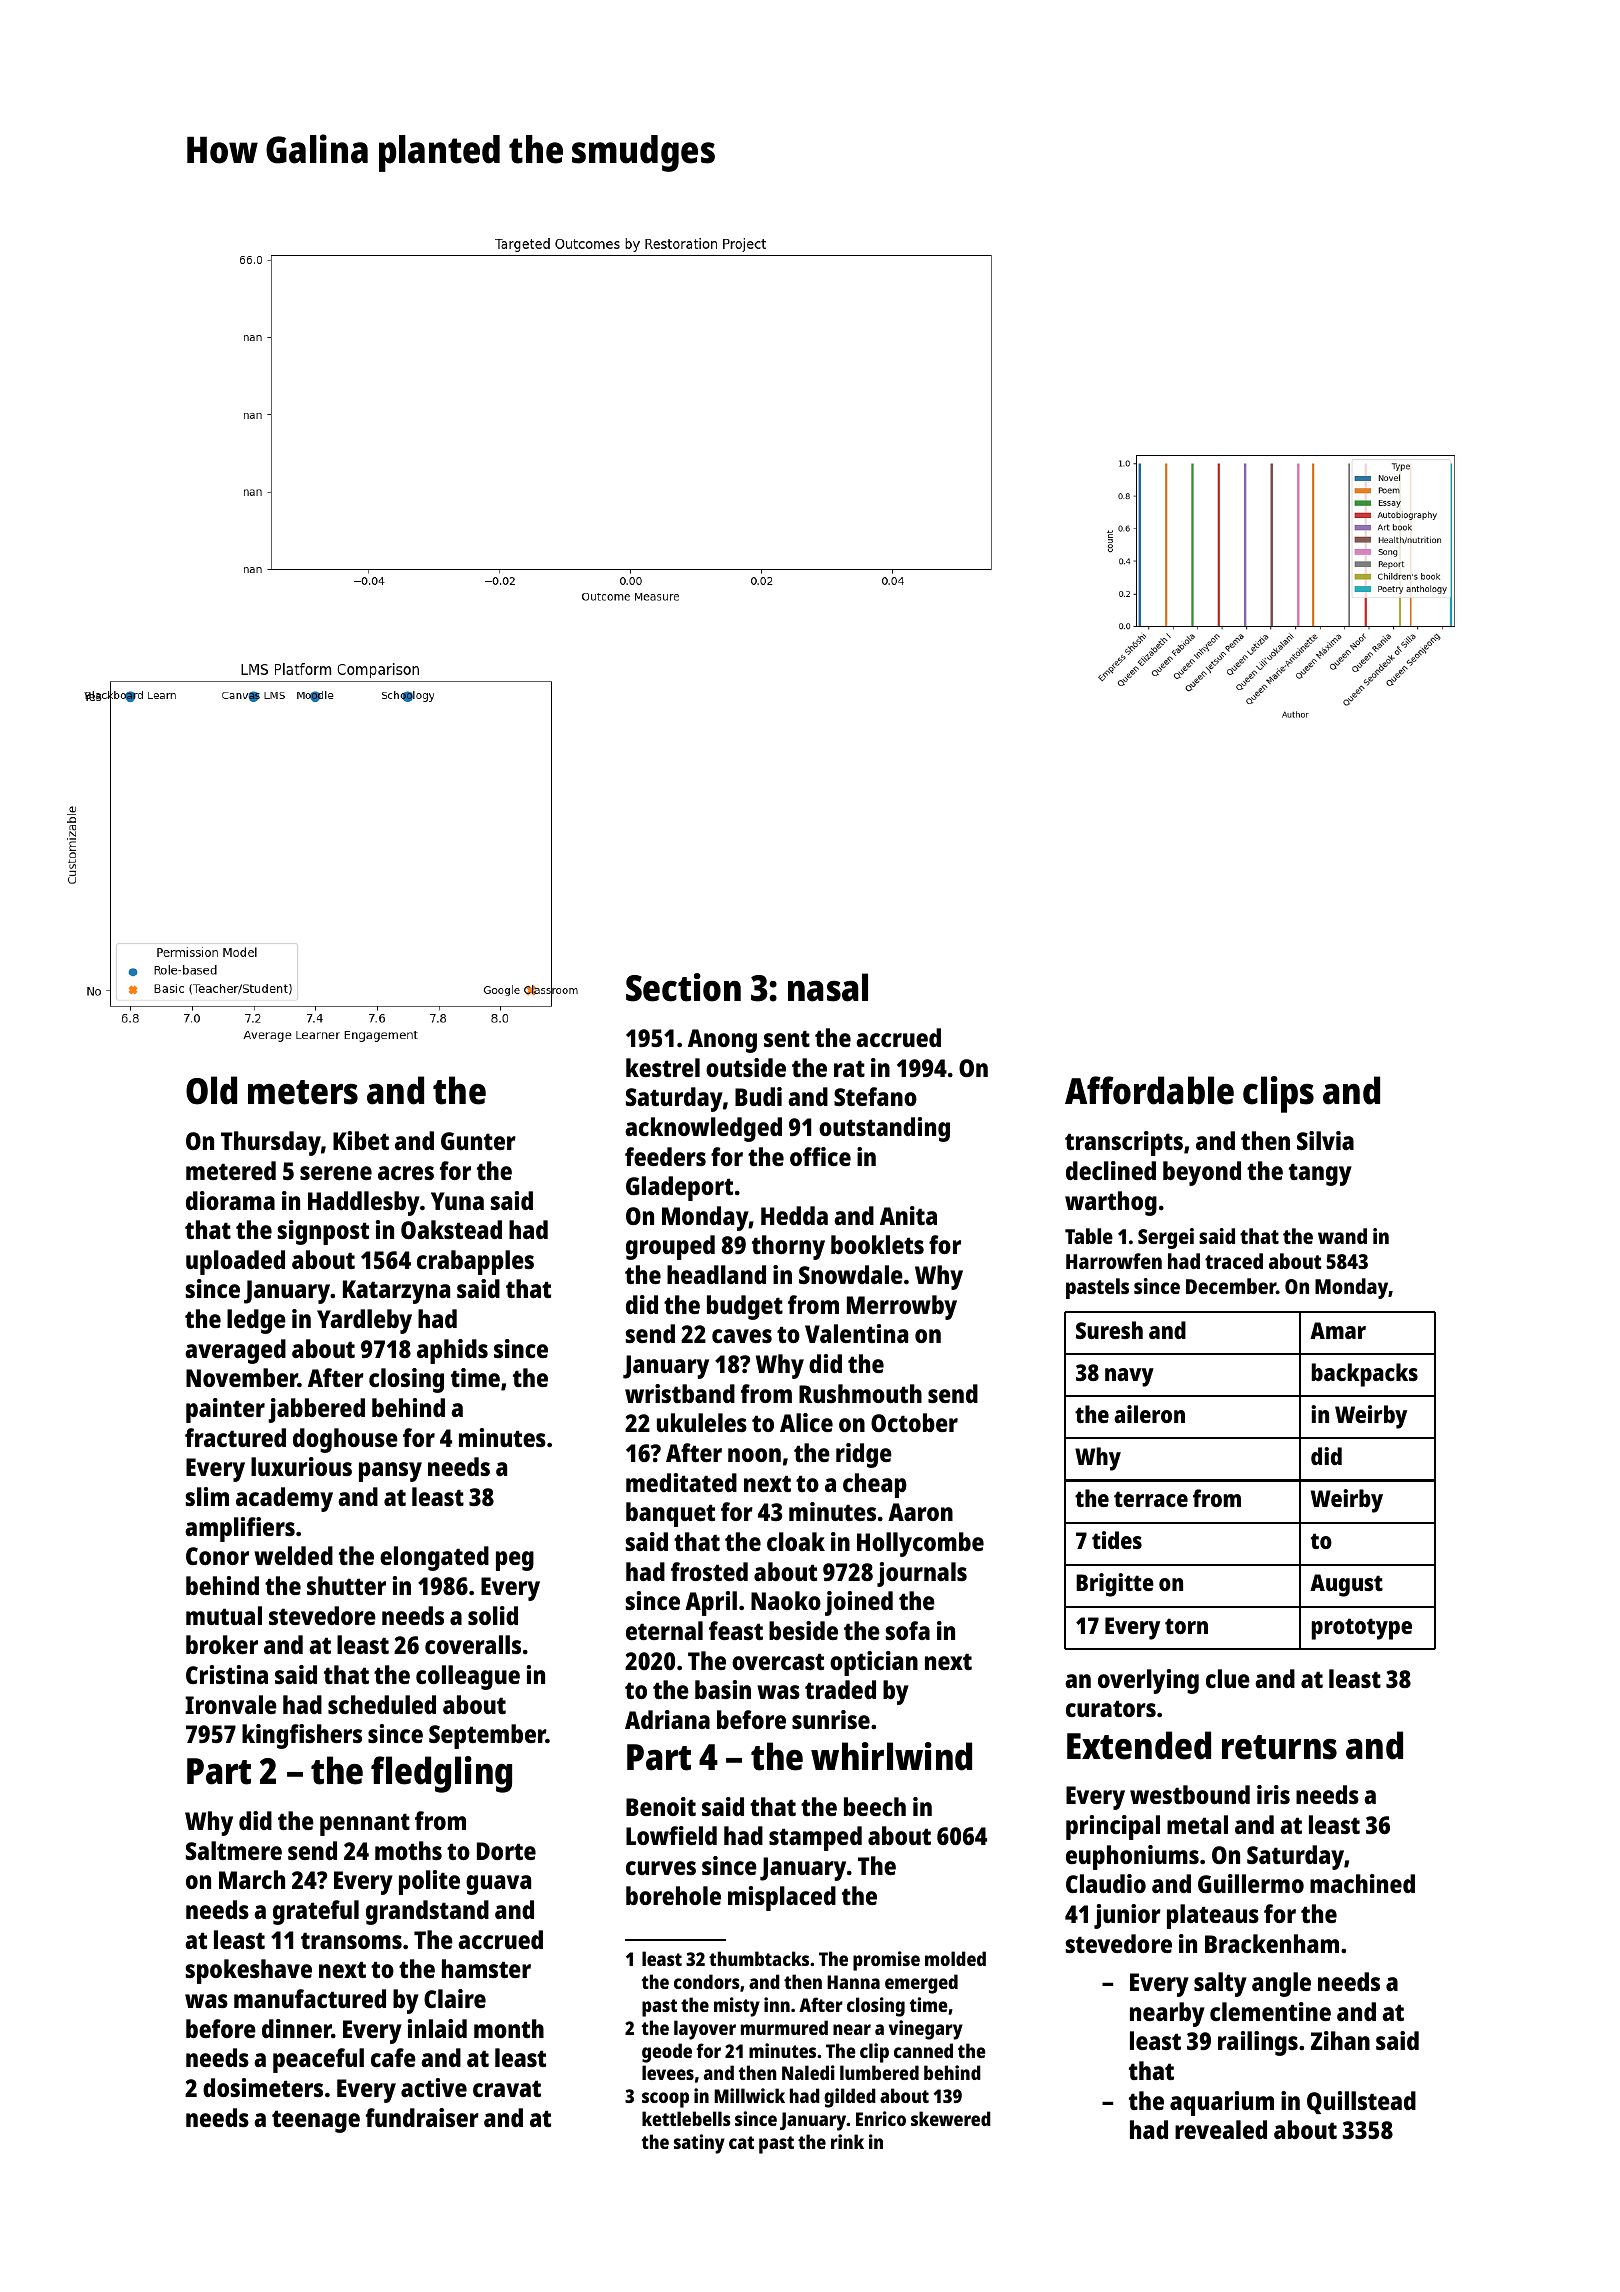 The image size is (1620, 2292). Describe the element at coordinates (316, 2121) in the page. I see `teenage` at that location.
